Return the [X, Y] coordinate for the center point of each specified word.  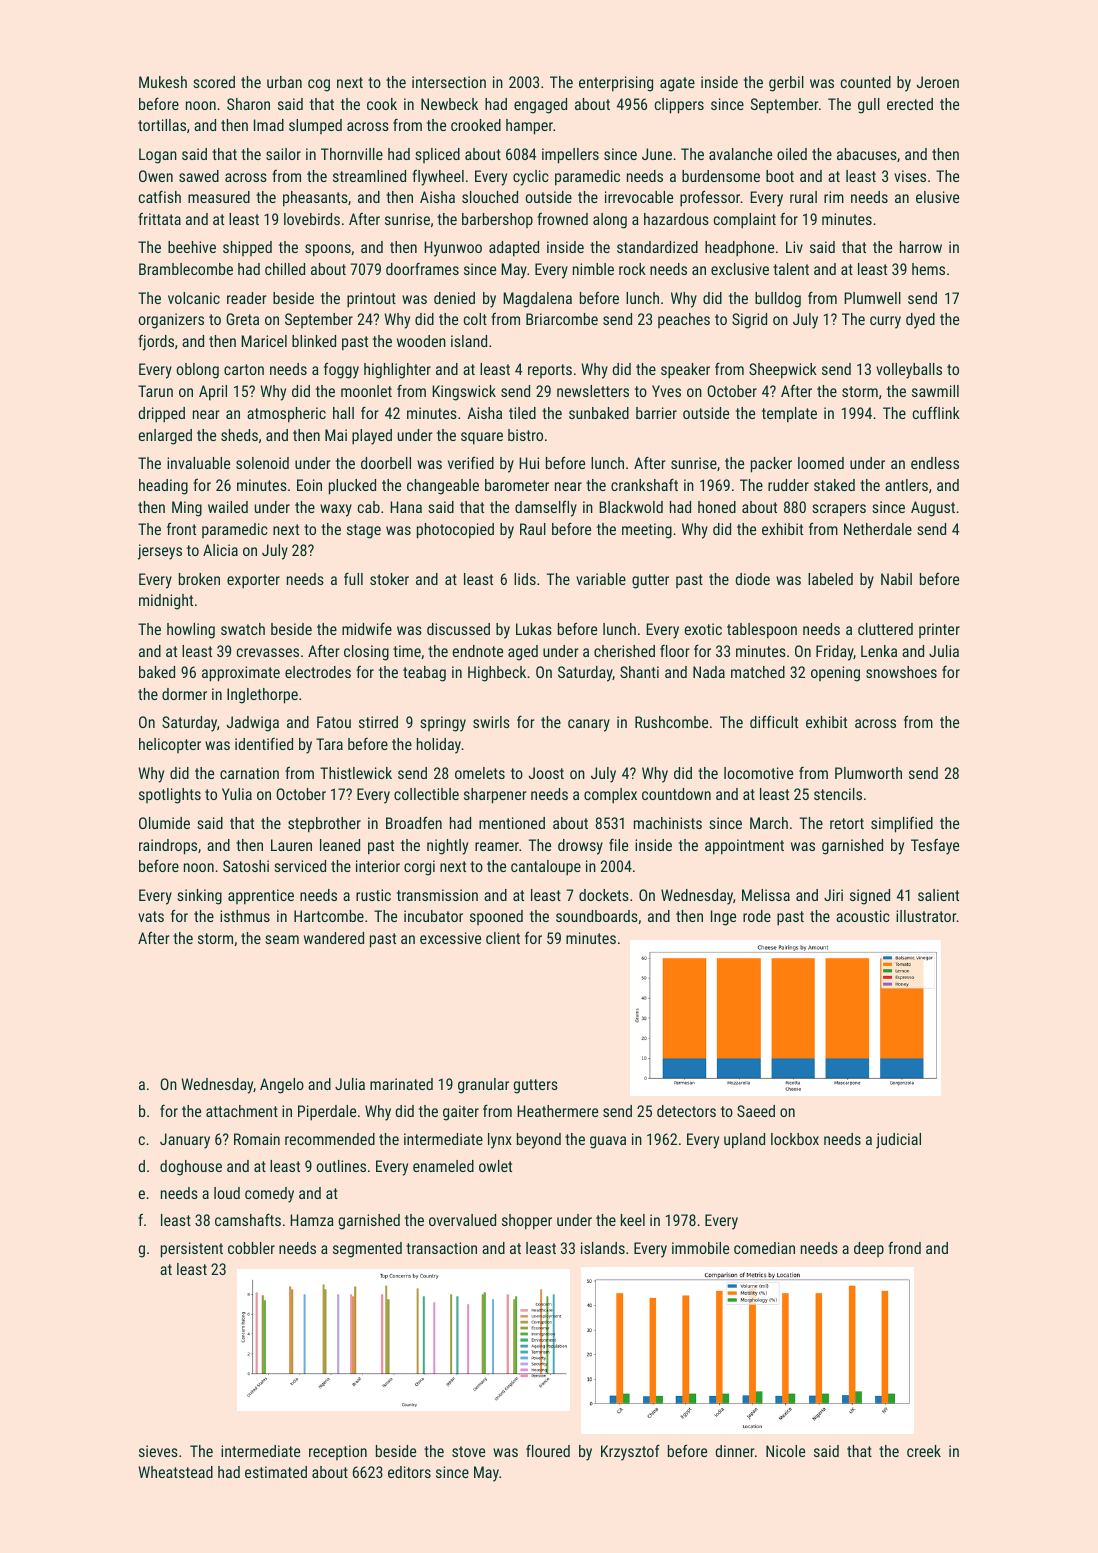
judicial [898, 1141]
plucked [352, 487]
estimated [276, 1472]
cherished [624, 651]
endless [935, 463]
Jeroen [938, 82]
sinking [199, 897]
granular [483, 1086]
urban [284, 82]
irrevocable [639, 197]
